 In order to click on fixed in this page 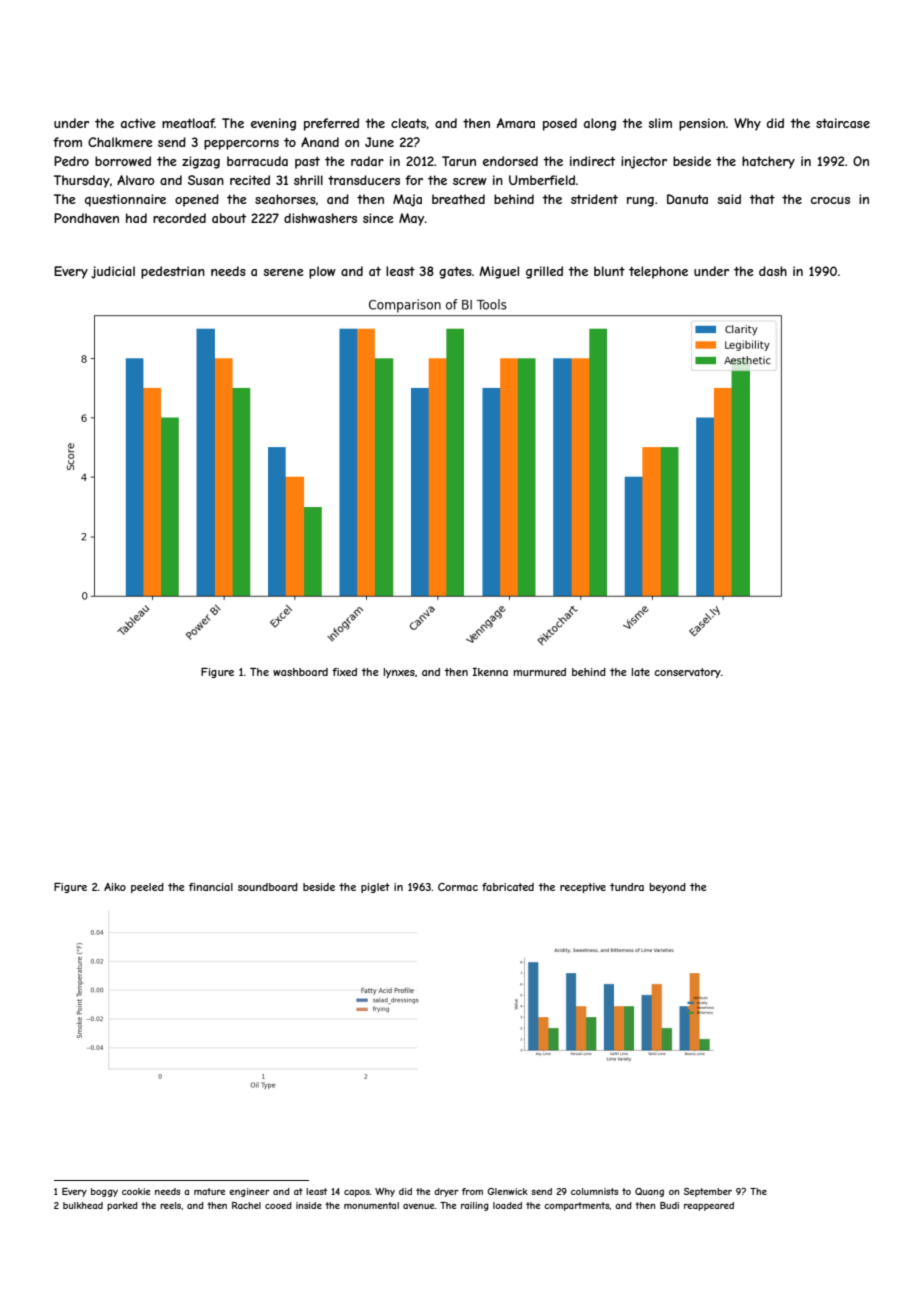, I will do `click(344, 672)`.
